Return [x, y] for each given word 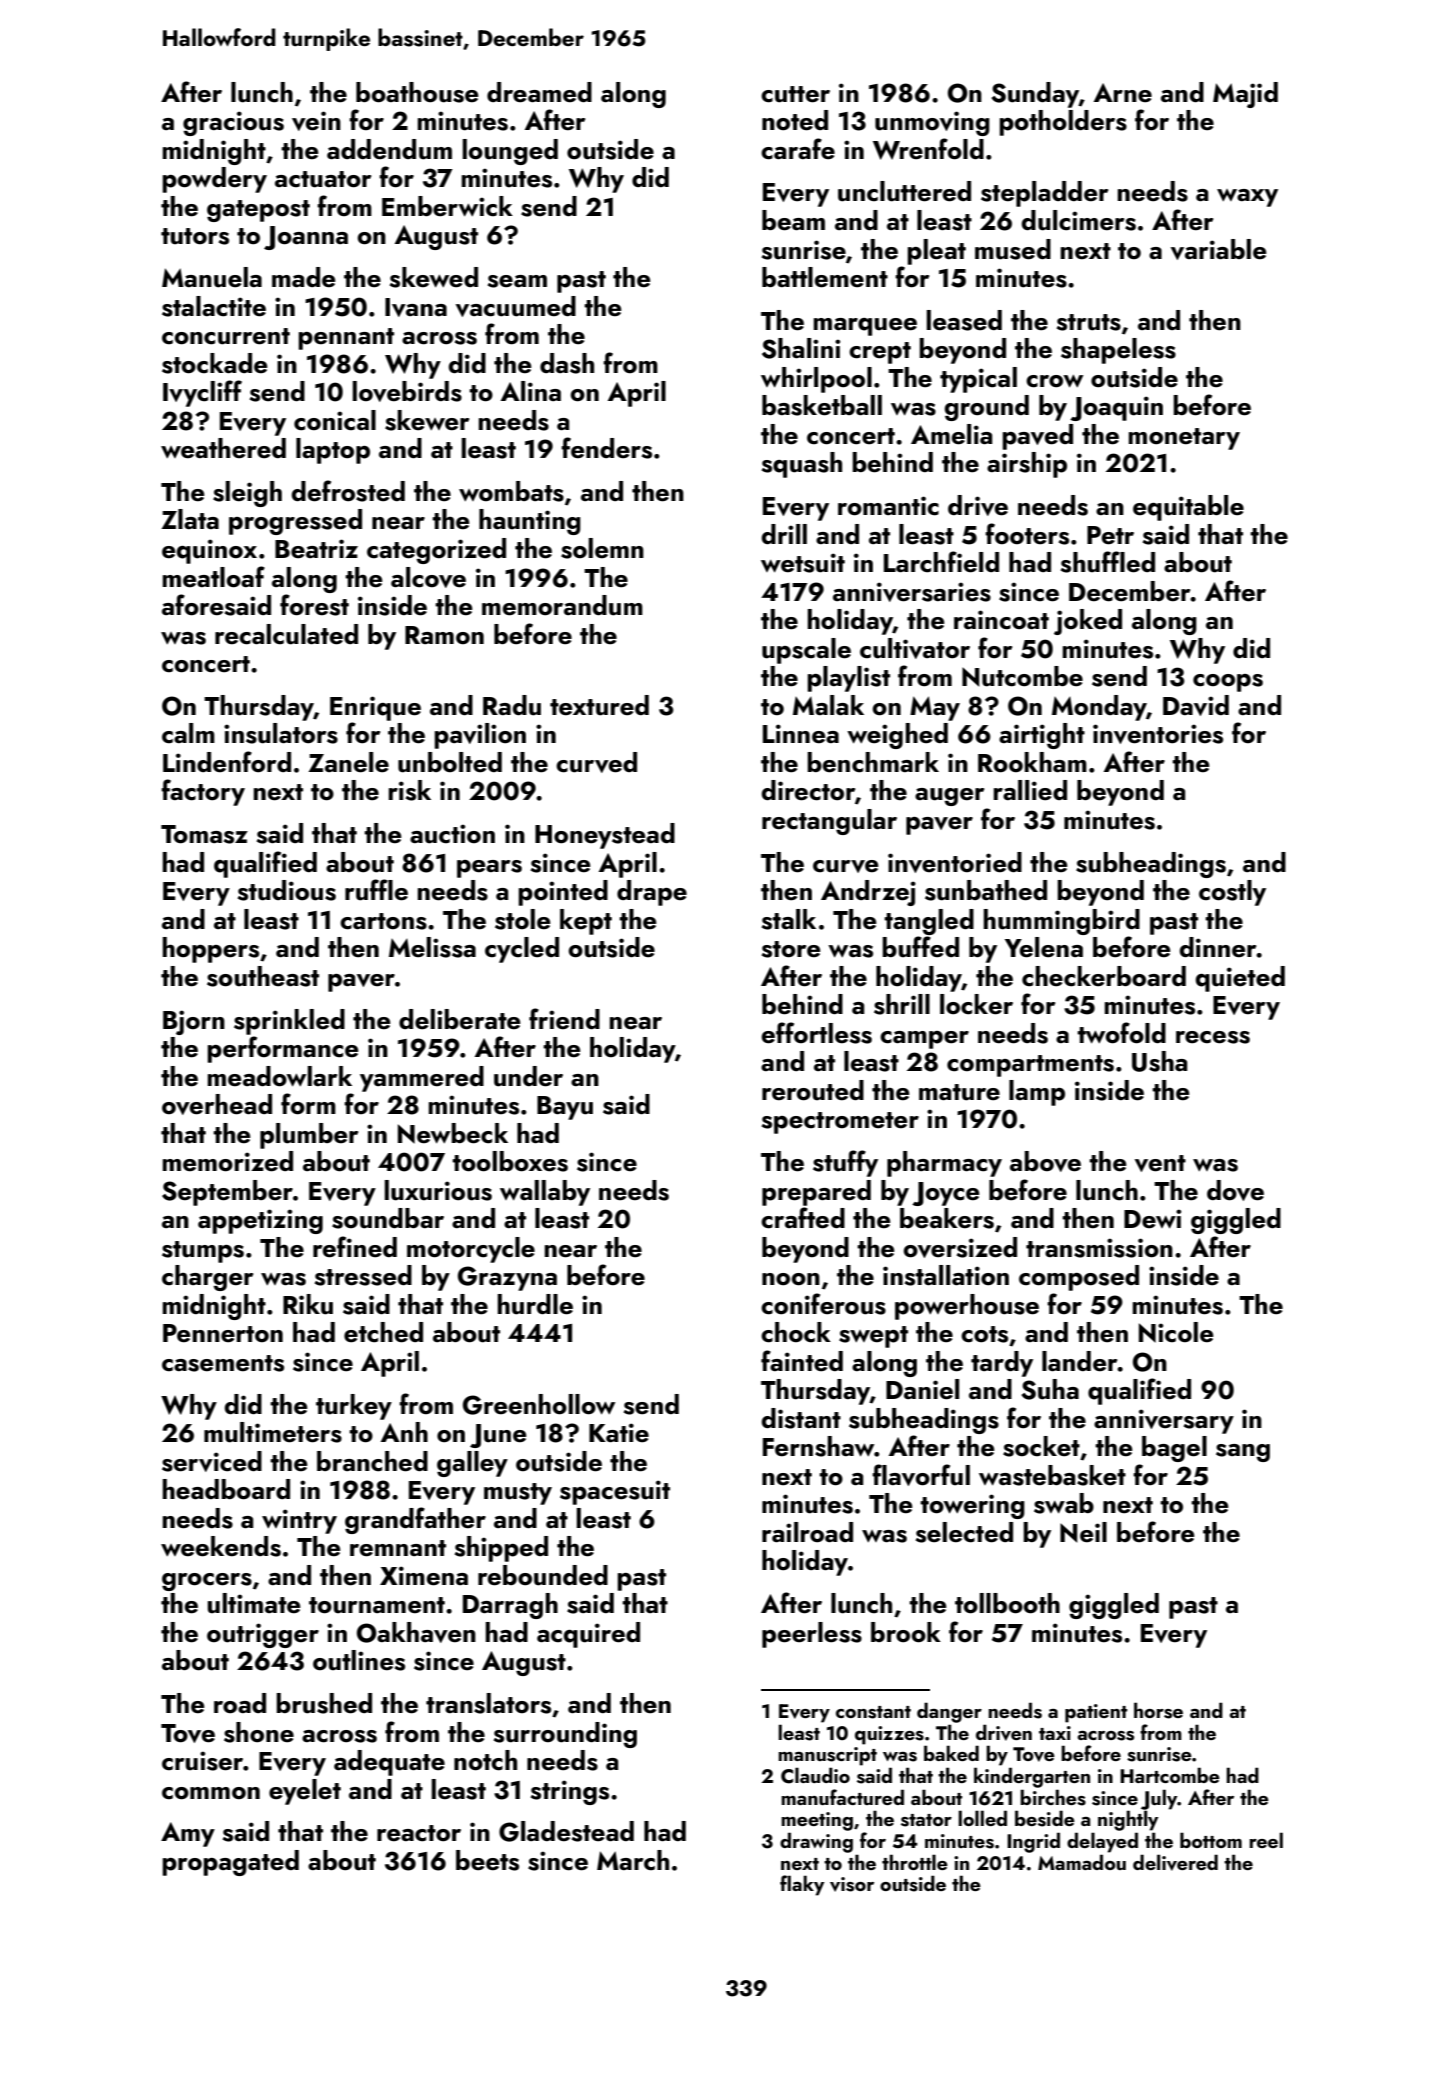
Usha [1159, 1061]
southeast [263, 976]
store [791, 949]
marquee [865, 327]
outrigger [263, 1635]
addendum [389, 149]
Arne [1123, 93]
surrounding [565, 1735]
